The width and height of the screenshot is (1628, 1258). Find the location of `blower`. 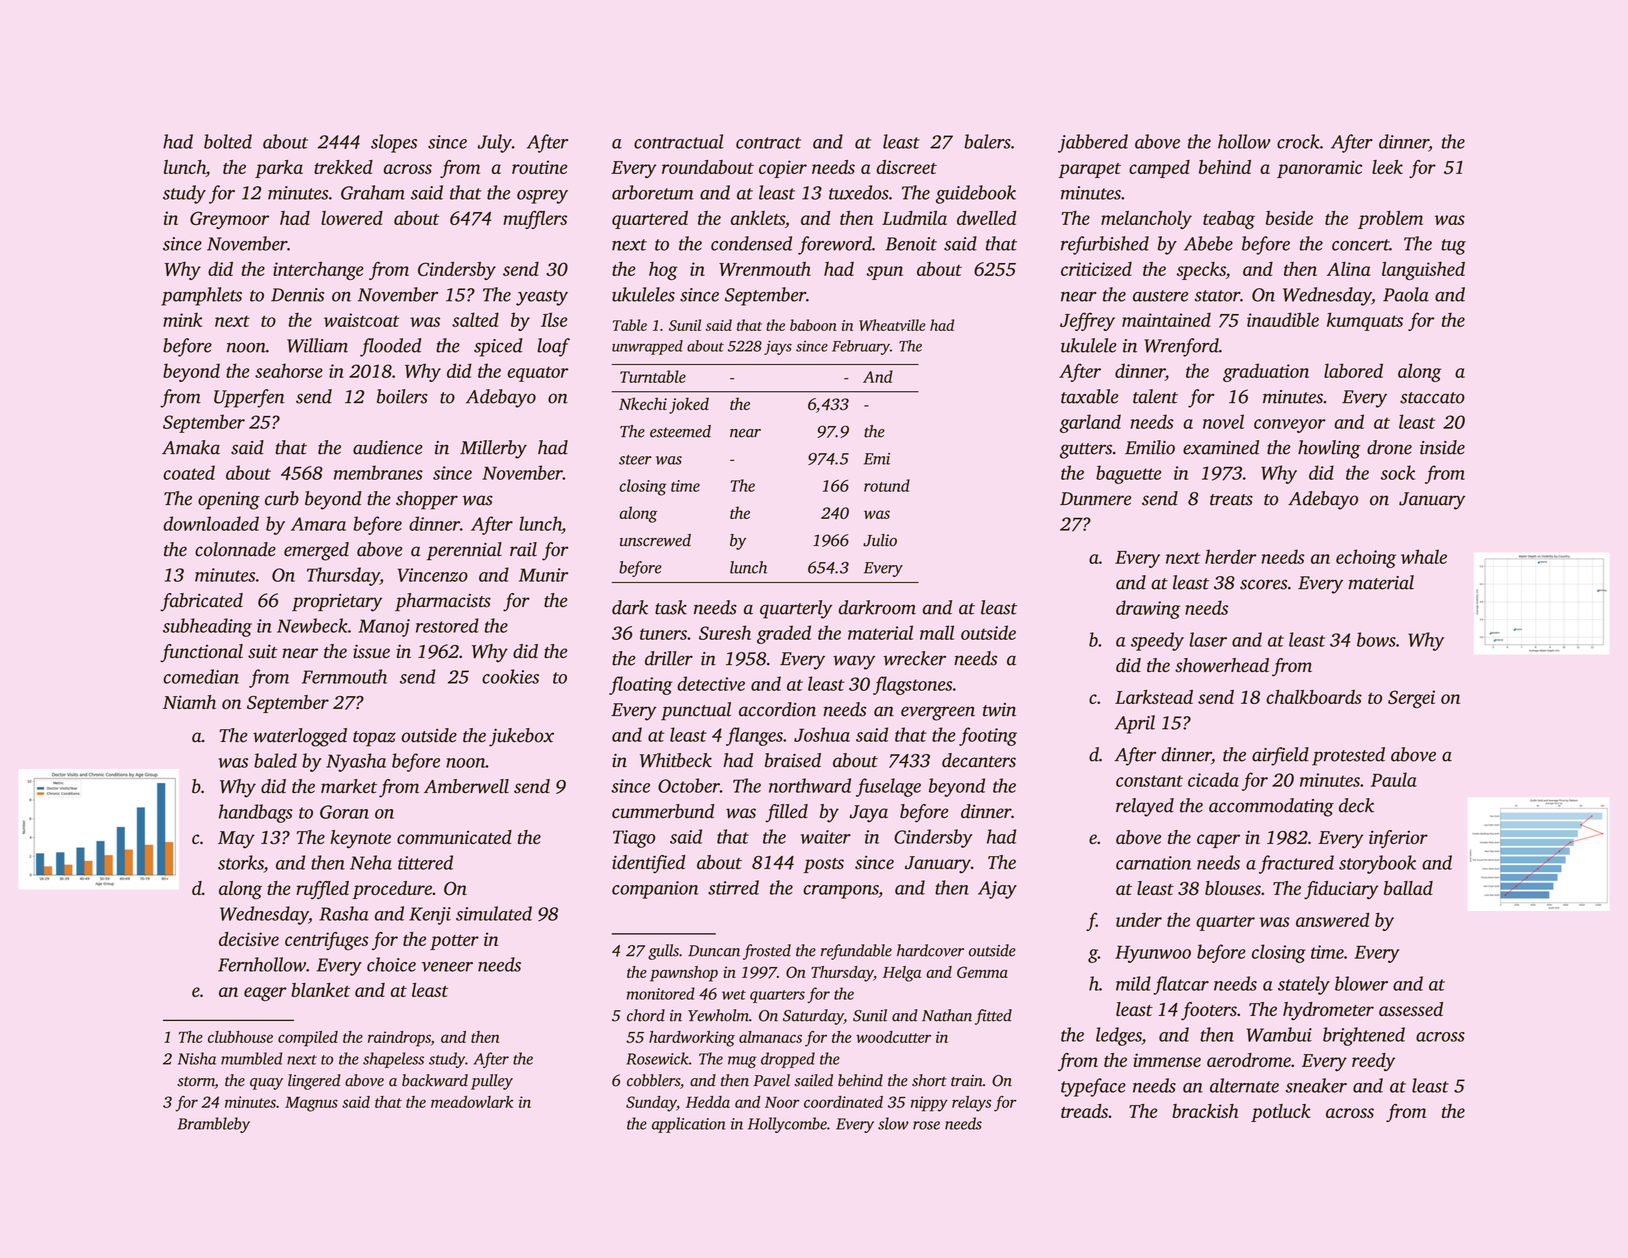

blower is located at coordinates (1361, 983).
